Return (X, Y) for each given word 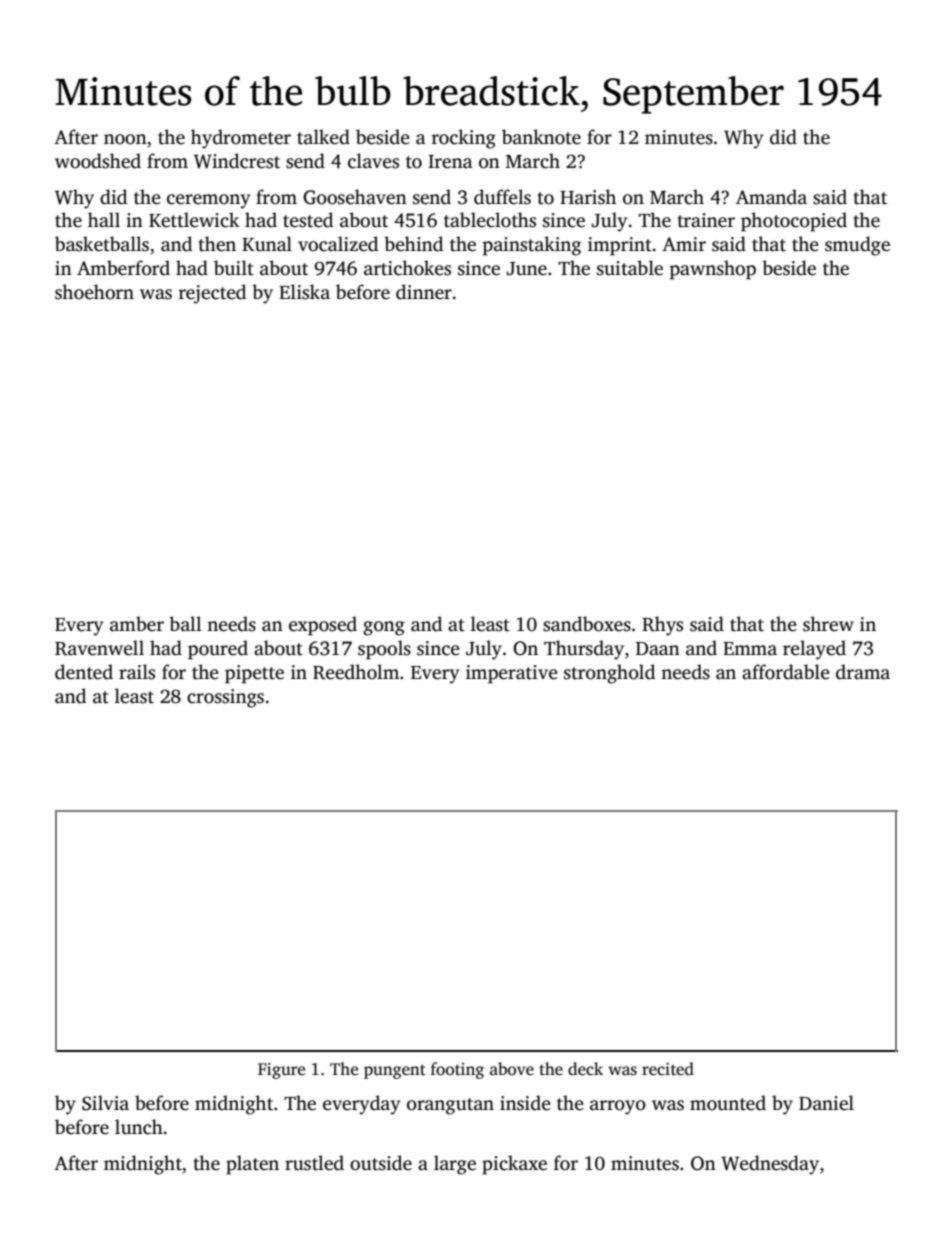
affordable (786, 672)
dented (84, 672)
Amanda (771, 197)
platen (252, 1165)
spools (384, 650)
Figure (281, 1071)
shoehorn (94, 292)
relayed (814, 650)
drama (863, 672)
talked (323, 137)
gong (384, 628)
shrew (828, 624)
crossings (225, 698)
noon (125, 139)
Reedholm (356, 672)
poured (218, 650)
